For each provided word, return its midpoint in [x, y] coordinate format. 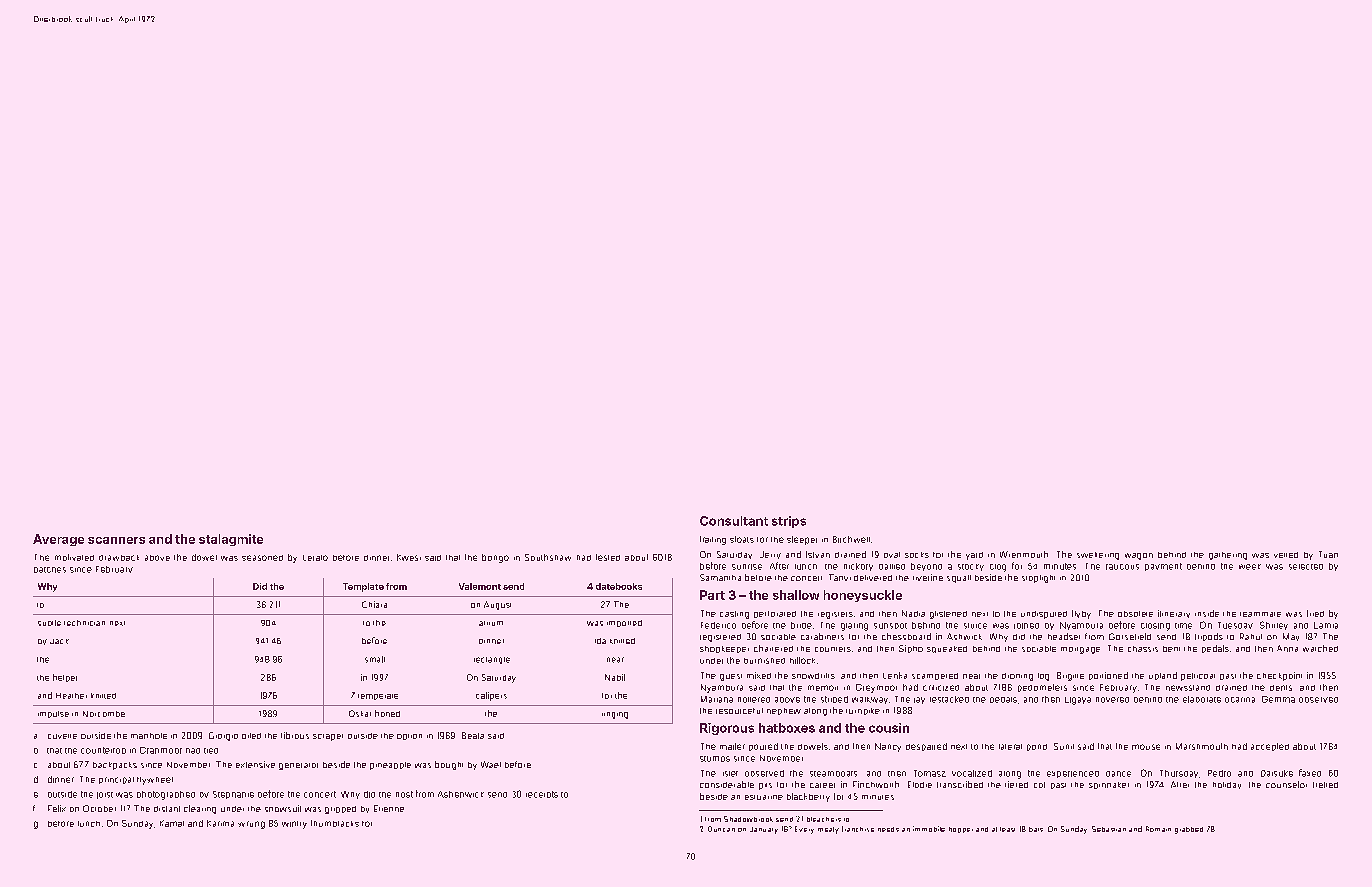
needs [888, 829]
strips [789, 522]
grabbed [1189, 830]
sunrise [747, 567]
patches [50, 570]
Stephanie [233, 795]
